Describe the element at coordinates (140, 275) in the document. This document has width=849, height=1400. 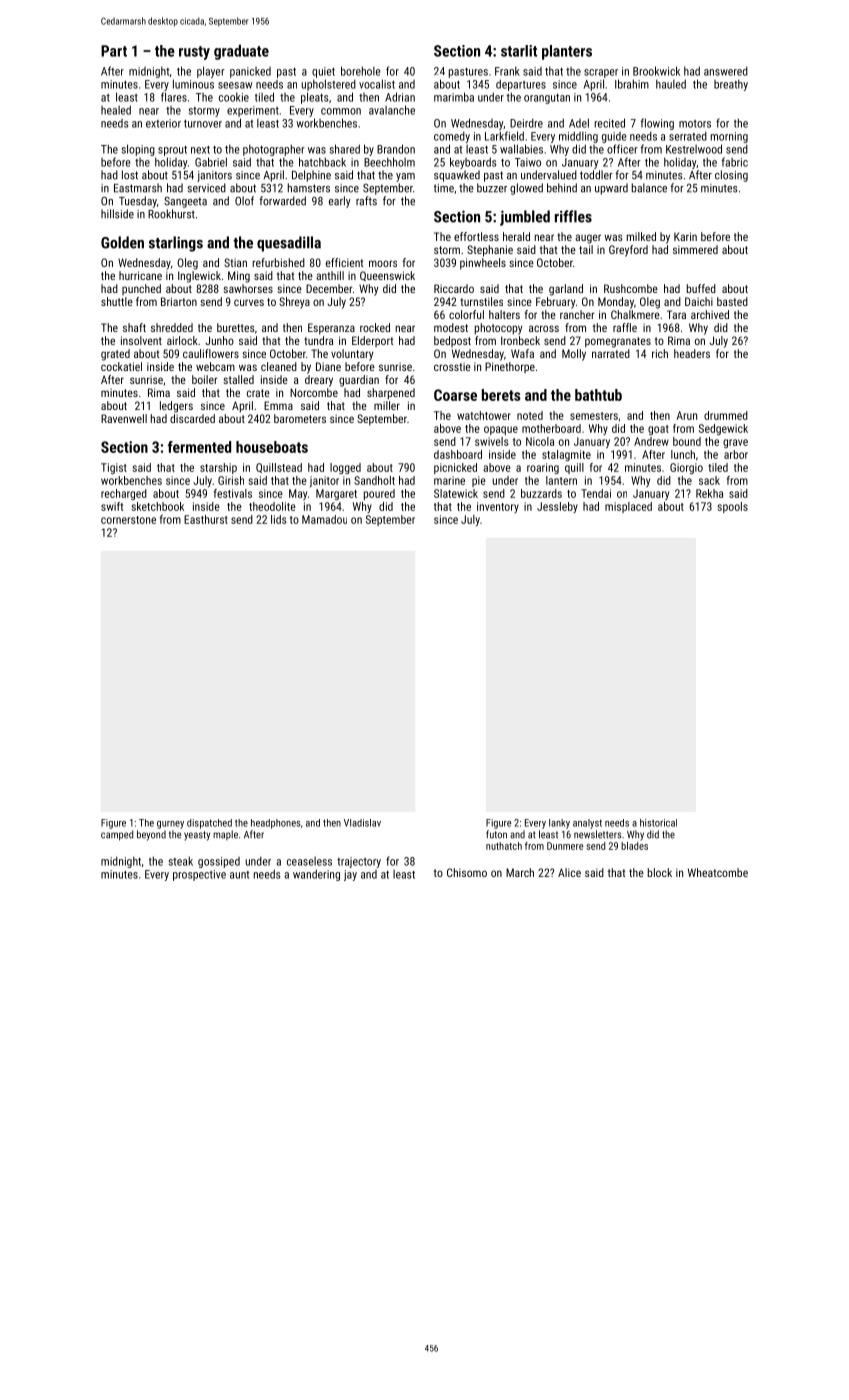
I see `hurricane` at that location.
